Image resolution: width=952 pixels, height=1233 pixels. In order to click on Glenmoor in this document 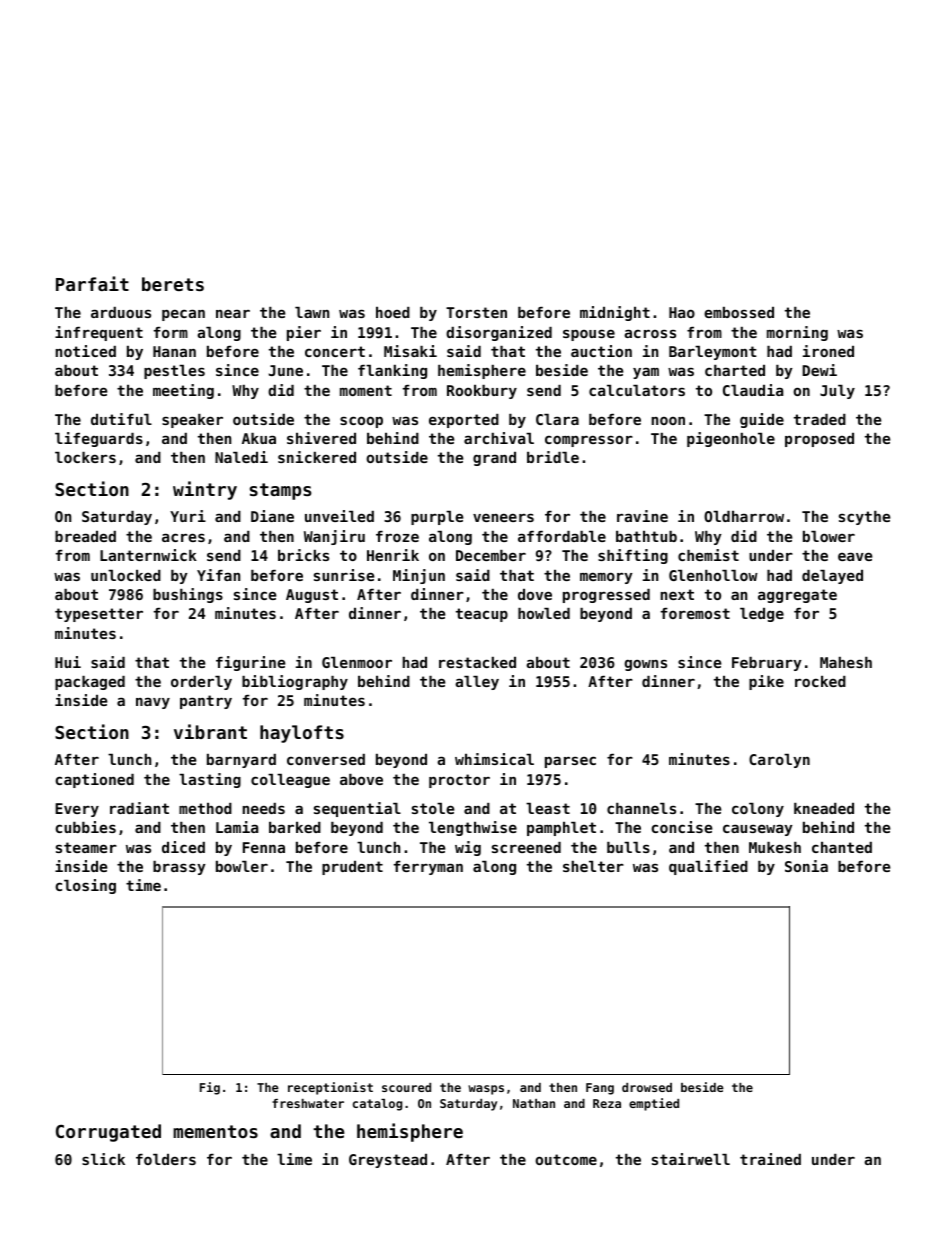, I will do `click(357, 662)`.
